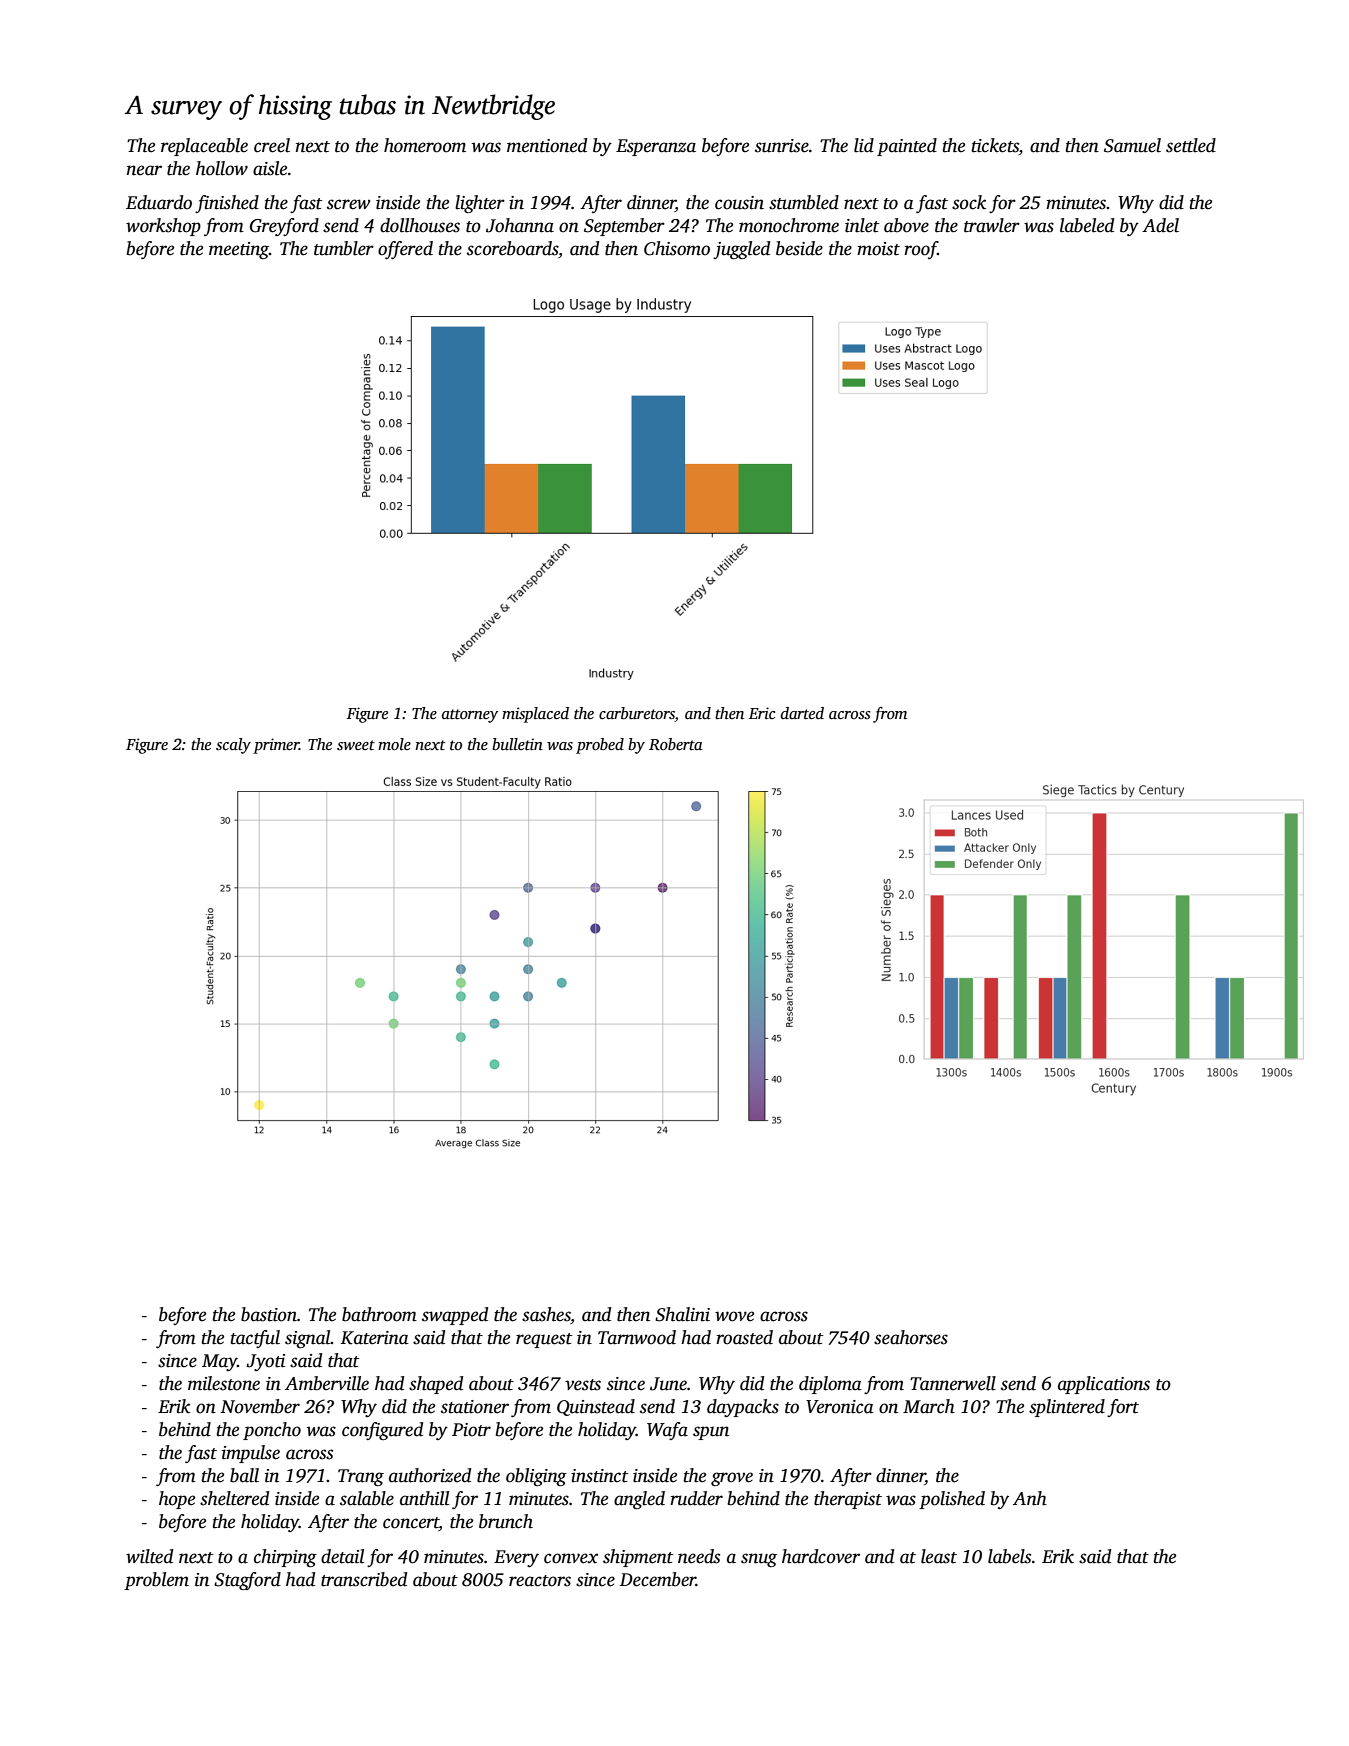 The width and height of the screenshot is (1349, 1746). What do you see at coordinates (512, 248) in the screenshot?
I see `scoreboards` at bounding box center [512, 248].
